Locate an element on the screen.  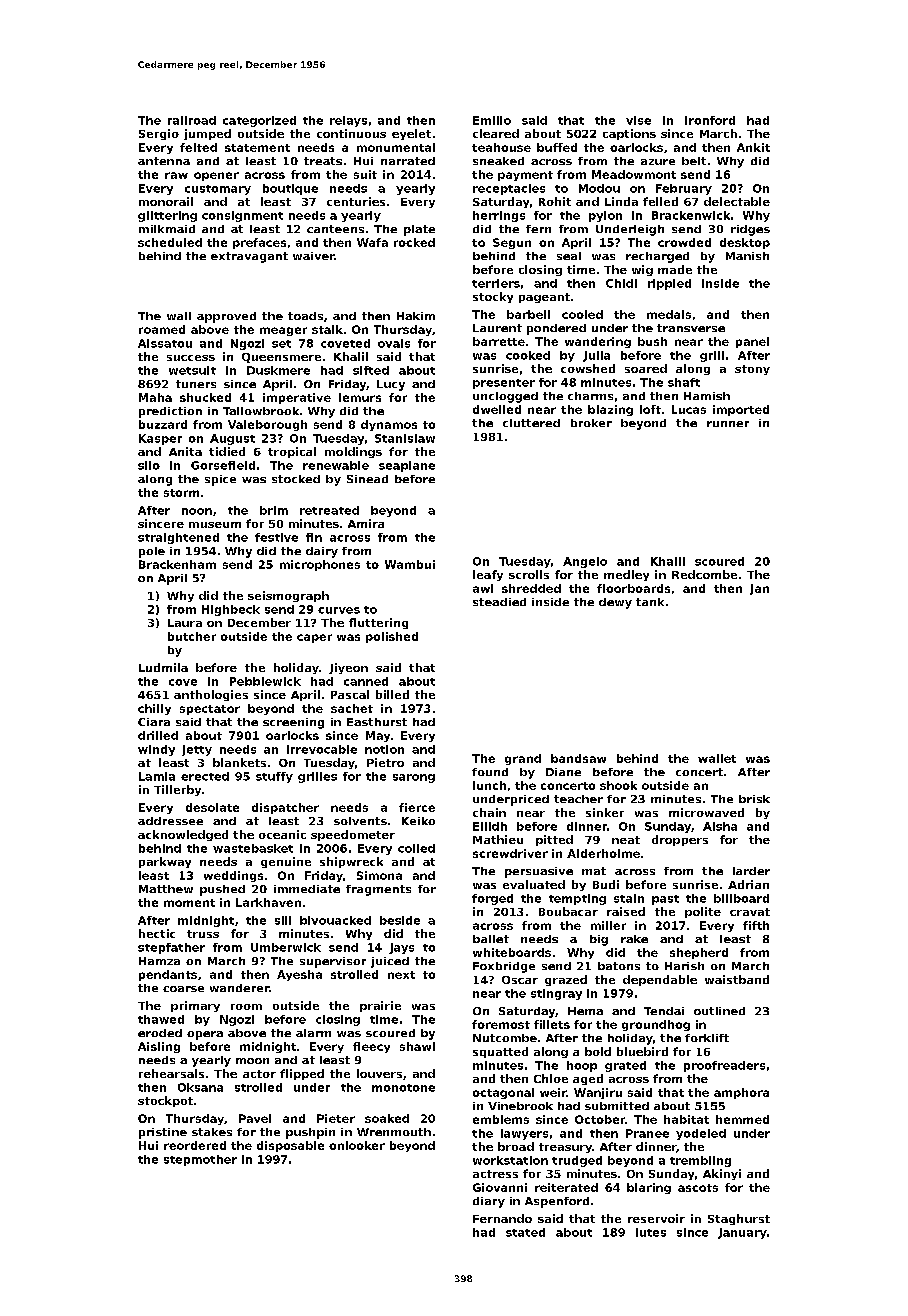
shredded is located at coordinates (531, 588).
